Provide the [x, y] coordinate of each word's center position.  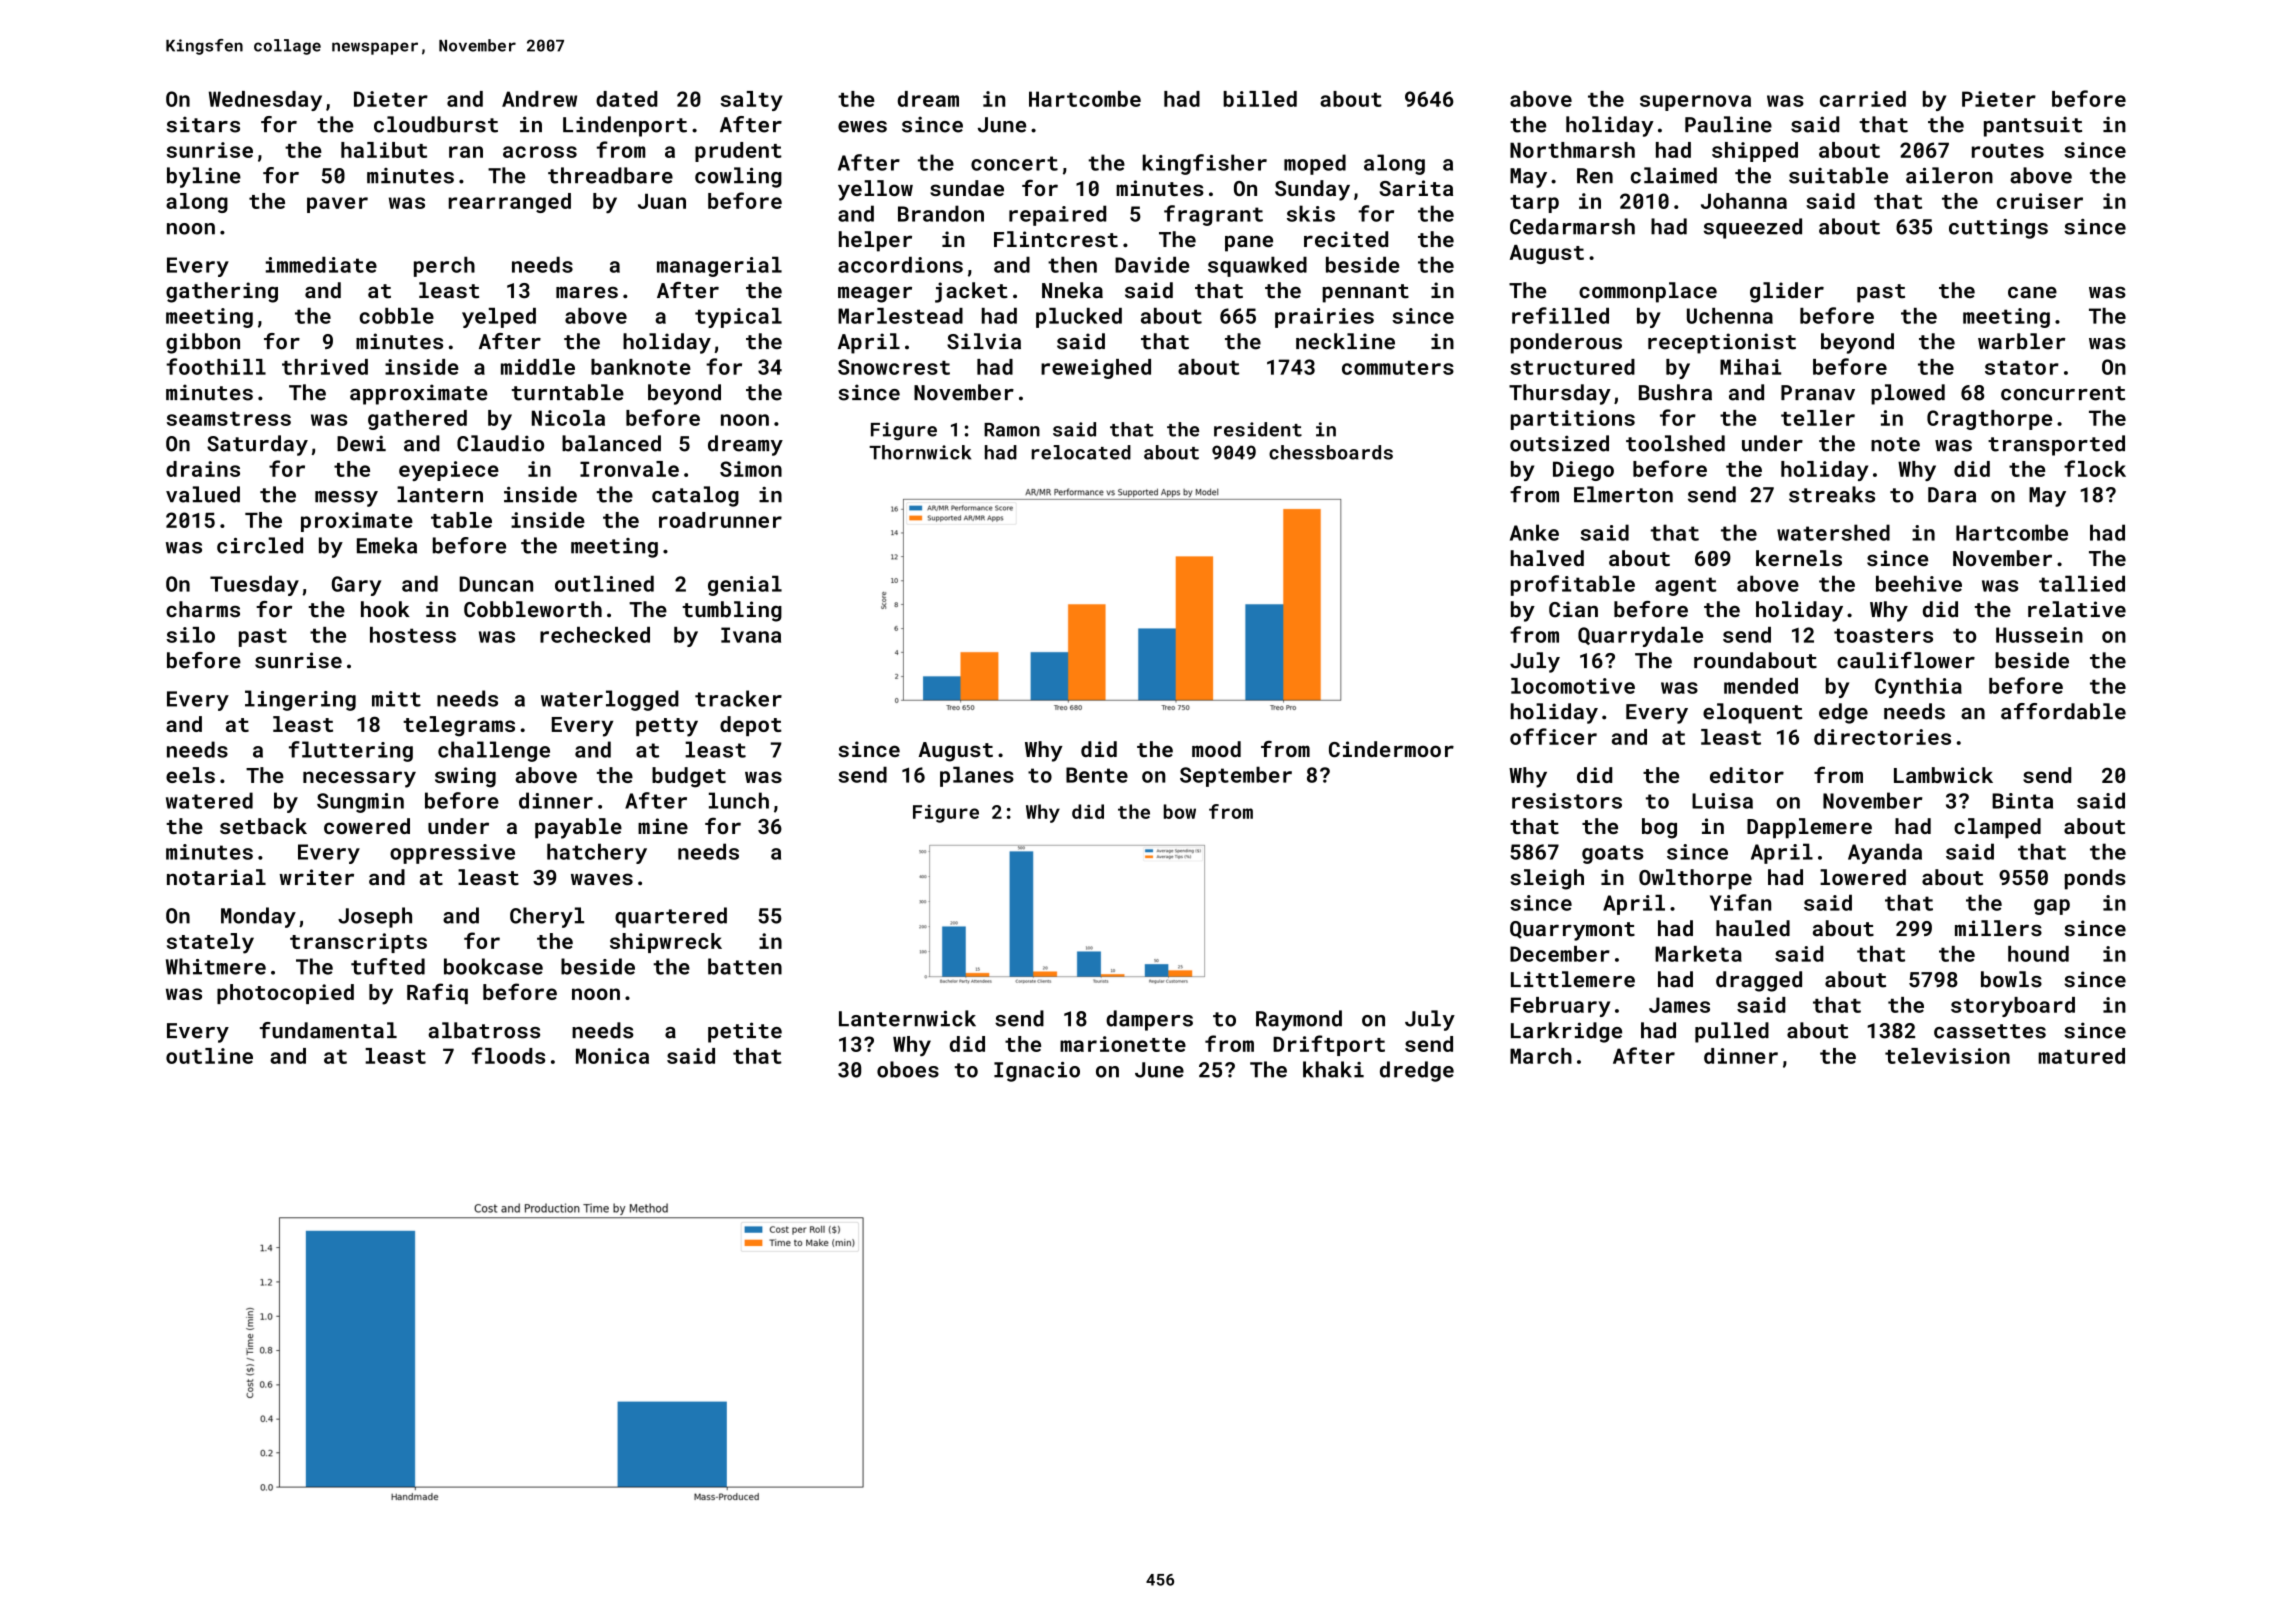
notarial [216, 877]
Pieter [1999, 99]
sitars [203, 124]
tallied [2082, 583]
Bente [1097, 775]
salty [752, 101]
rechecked [595, 635]
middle [538, 367]
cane [2032, 292]
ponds [2095, 879]
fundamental [328, 1030]
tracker [738, 698]
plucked [1079, 318]
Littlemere [1573, 979]
